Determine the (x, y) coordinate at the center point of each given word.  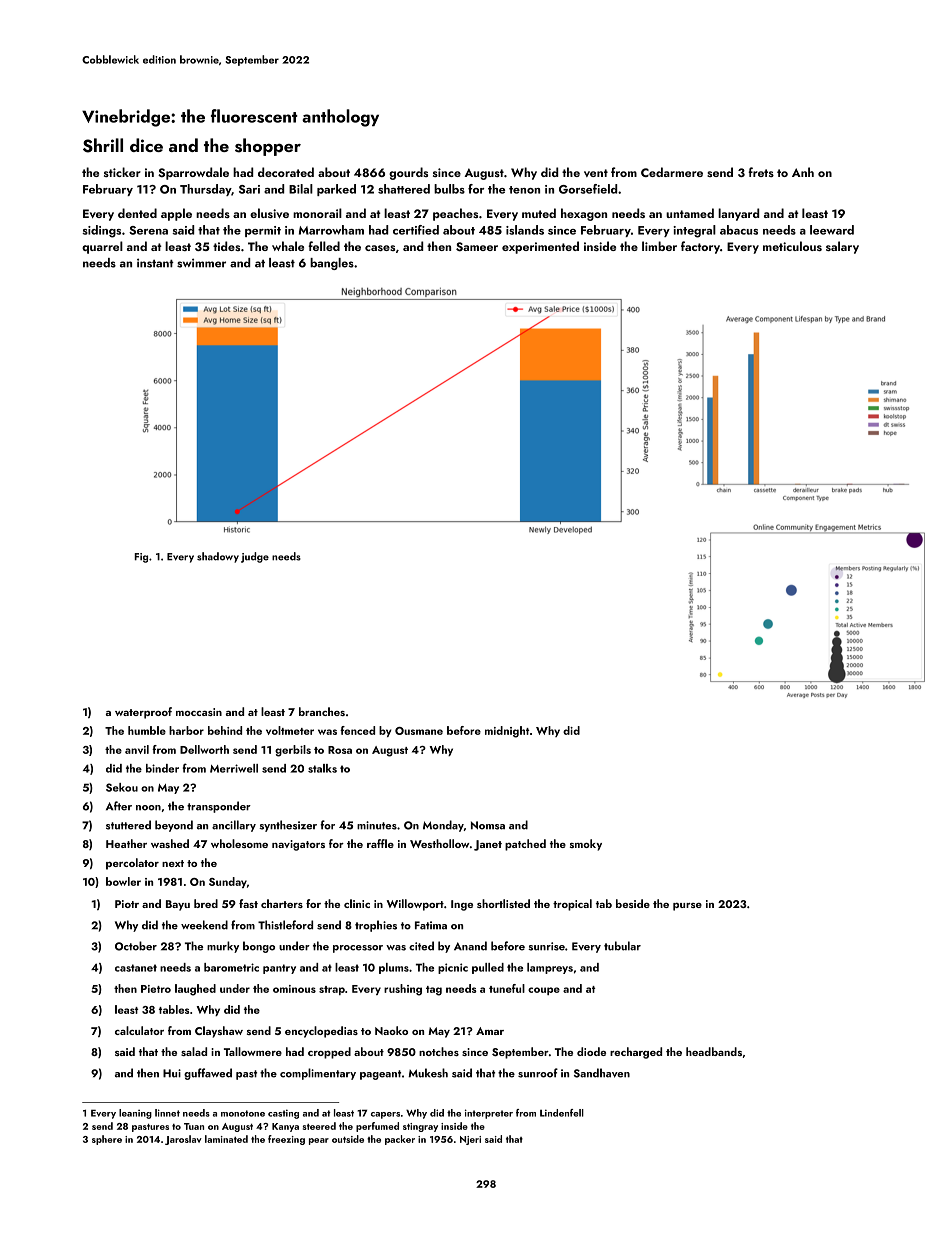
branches (322, 711)
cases (380, 248)
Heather (126, 843)
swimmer (201, 263)
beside (633, 903)
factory (700, 247)
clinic (357, 903)
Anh (803, 172)
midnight (507, 732)
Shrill (103, 145)
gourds (408, 173)
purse (687, 907)
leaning (135, 1114)
